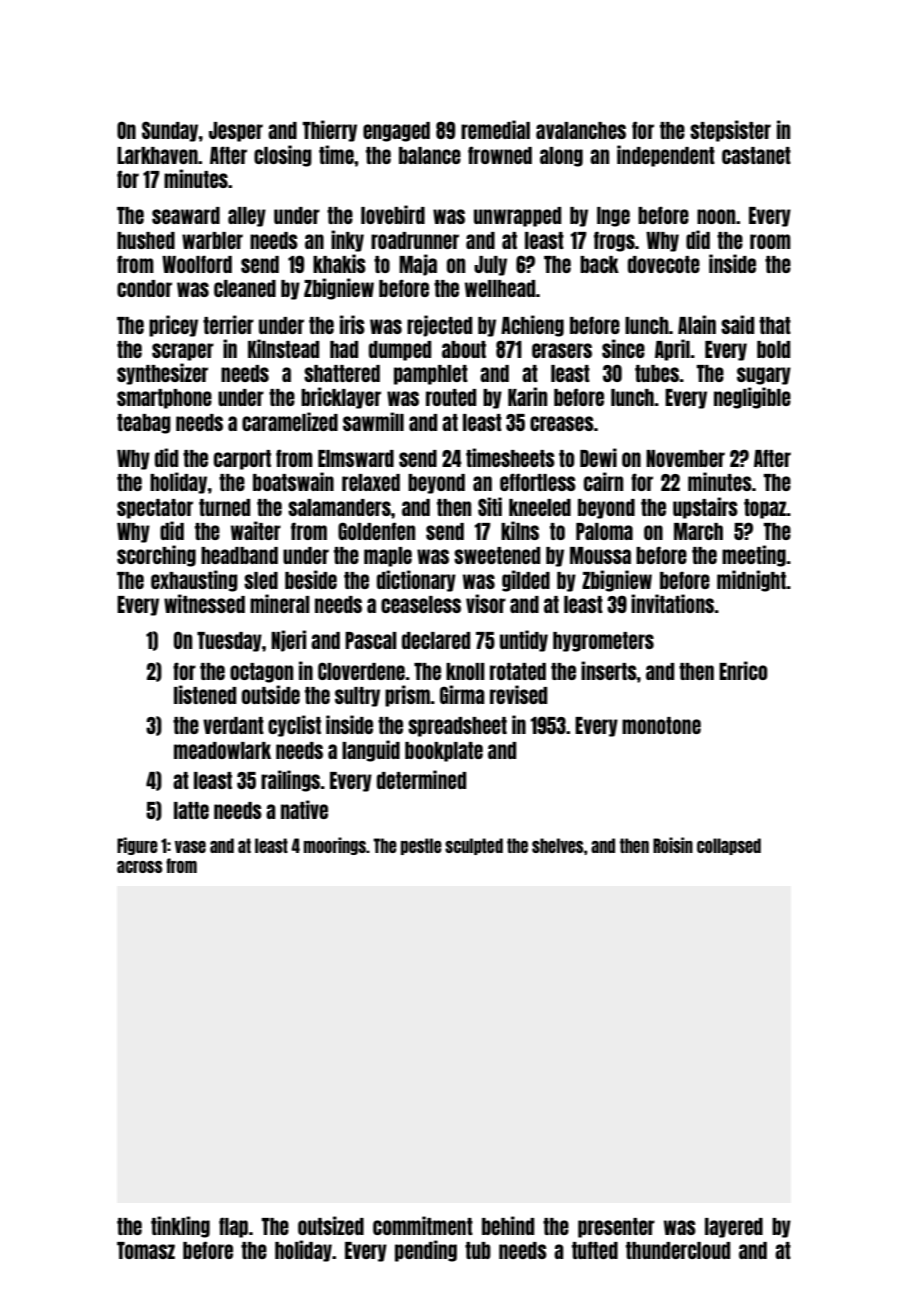  Describe the element at coordinates (280, 603) in the image. I see `mineral` at that location.
